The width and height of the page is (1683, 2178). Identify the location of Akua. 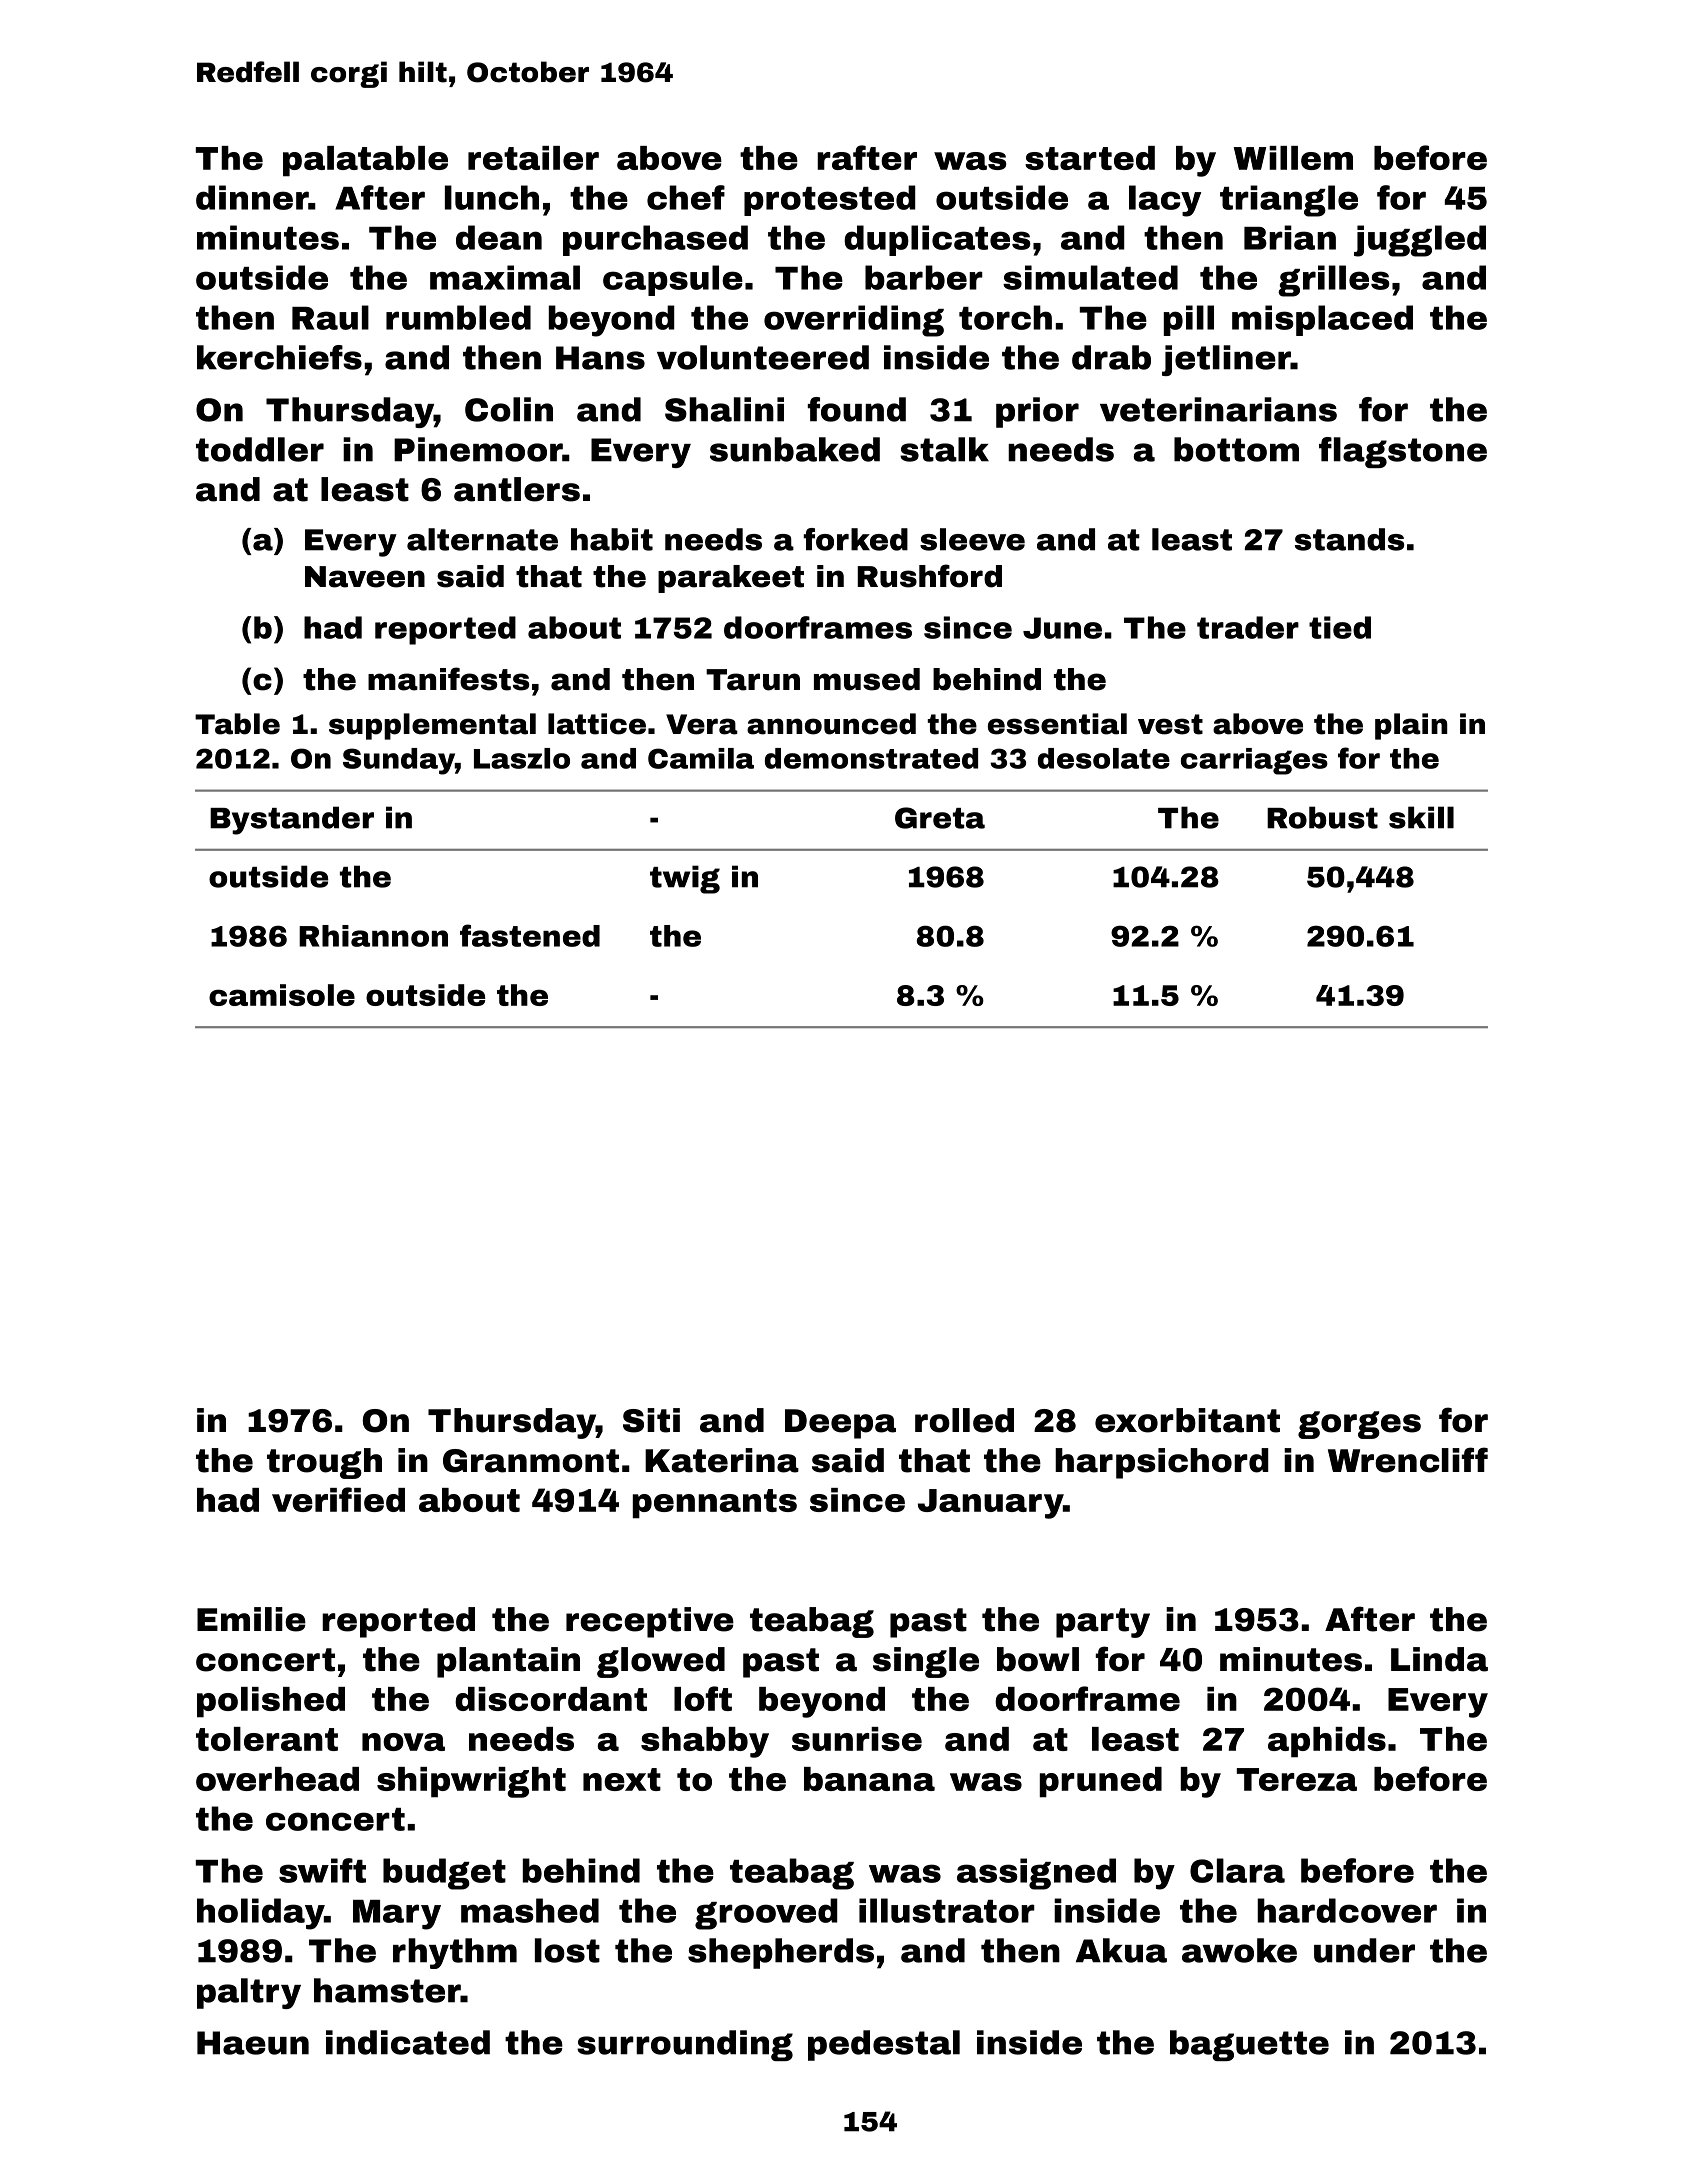
(1121, 1950).
